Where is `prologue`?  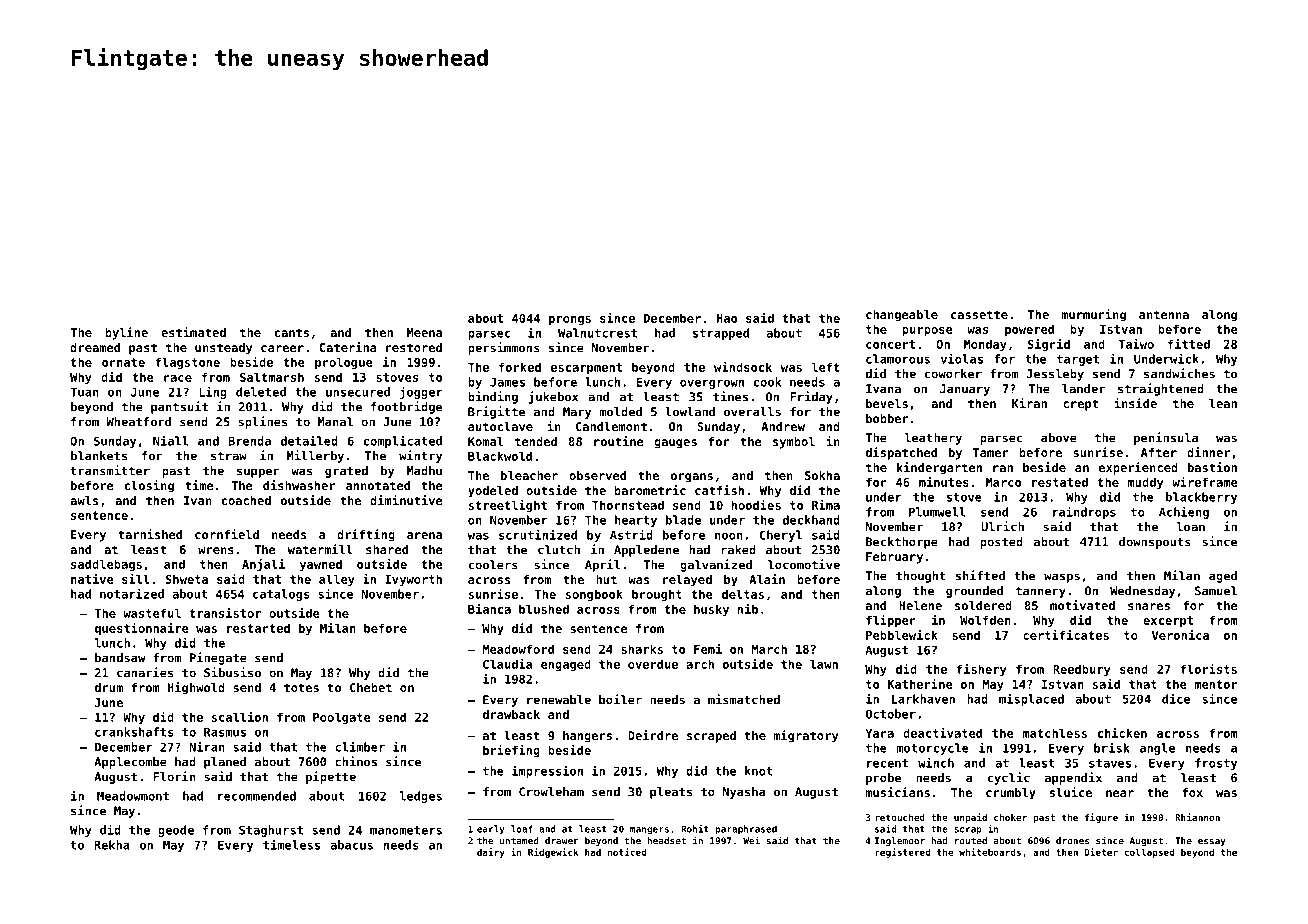
prologue is located at coordinates (344, 363).
